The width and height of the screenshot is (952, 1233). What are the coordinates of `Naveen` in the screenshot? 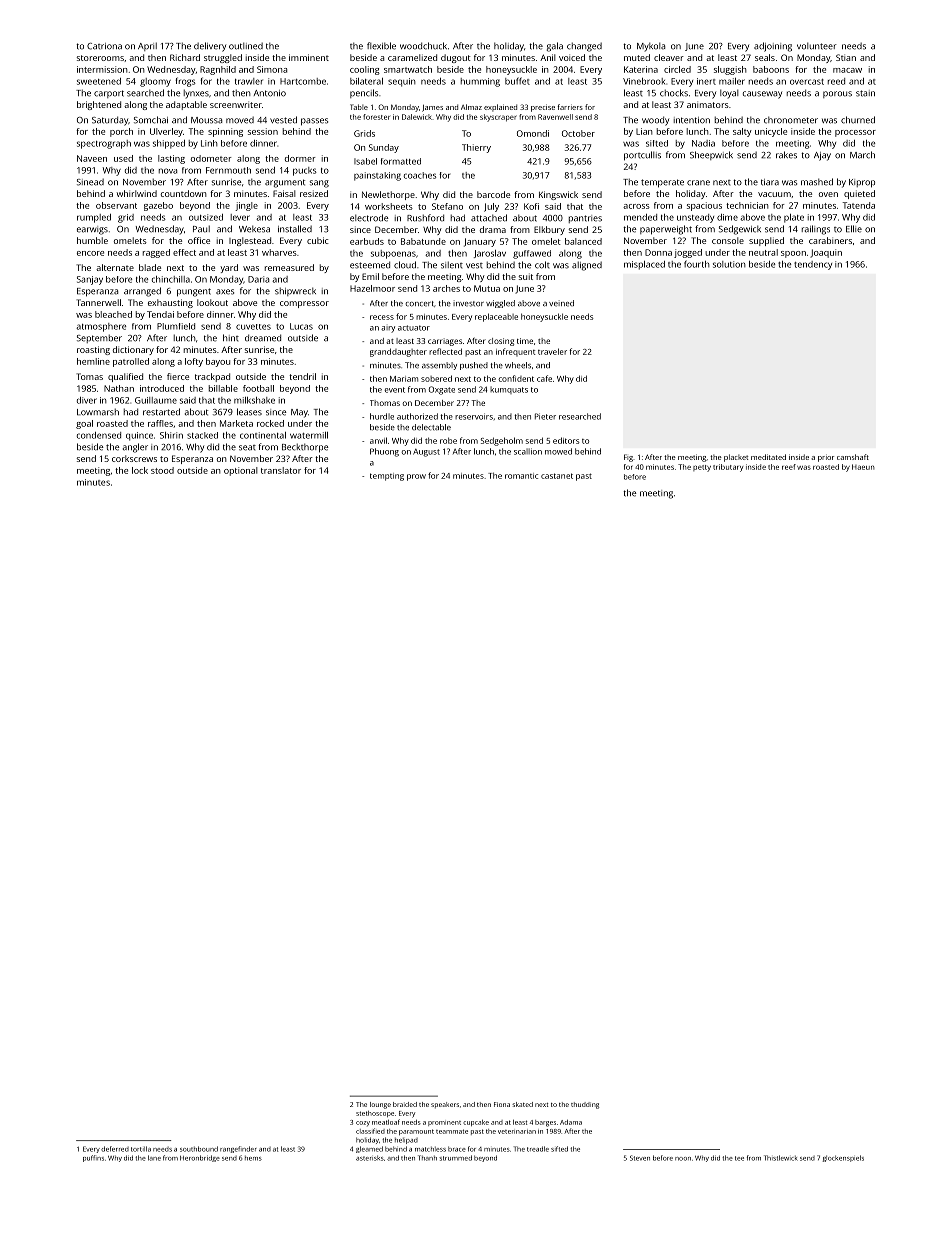 It's located at (92, 158).
